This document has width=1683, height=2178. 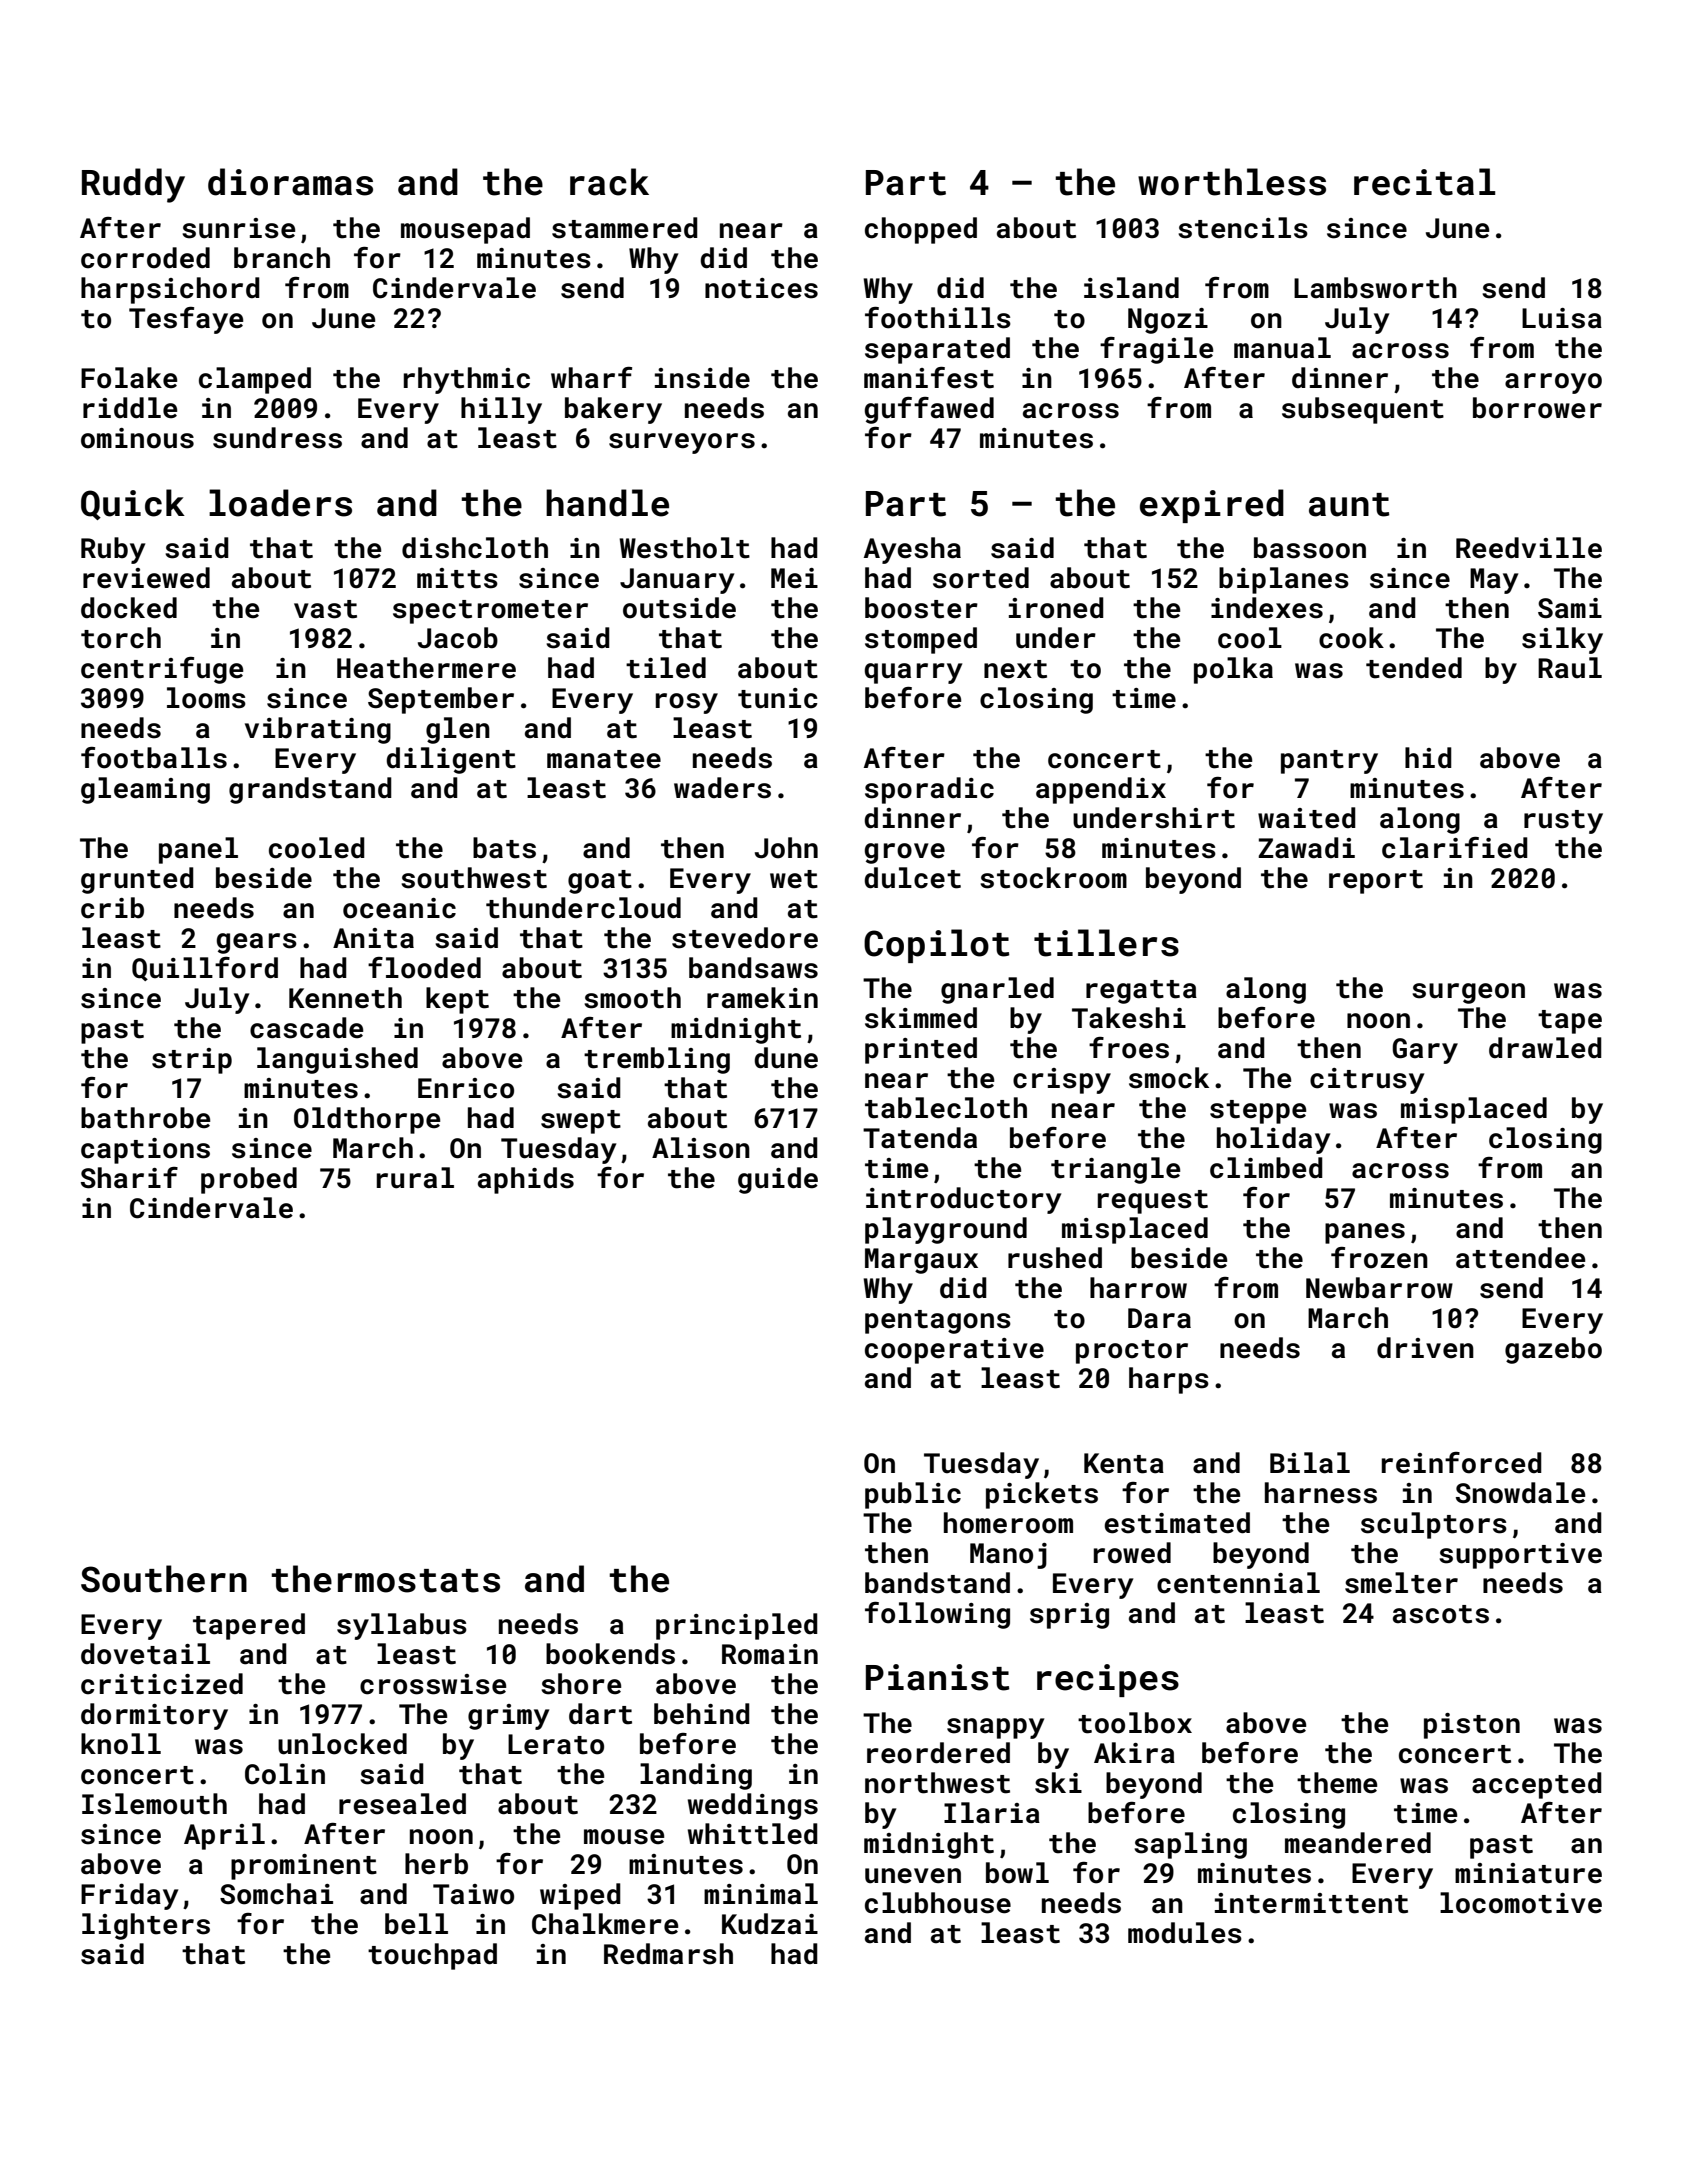 I want to click on branch, so click(x=282, y=258).
